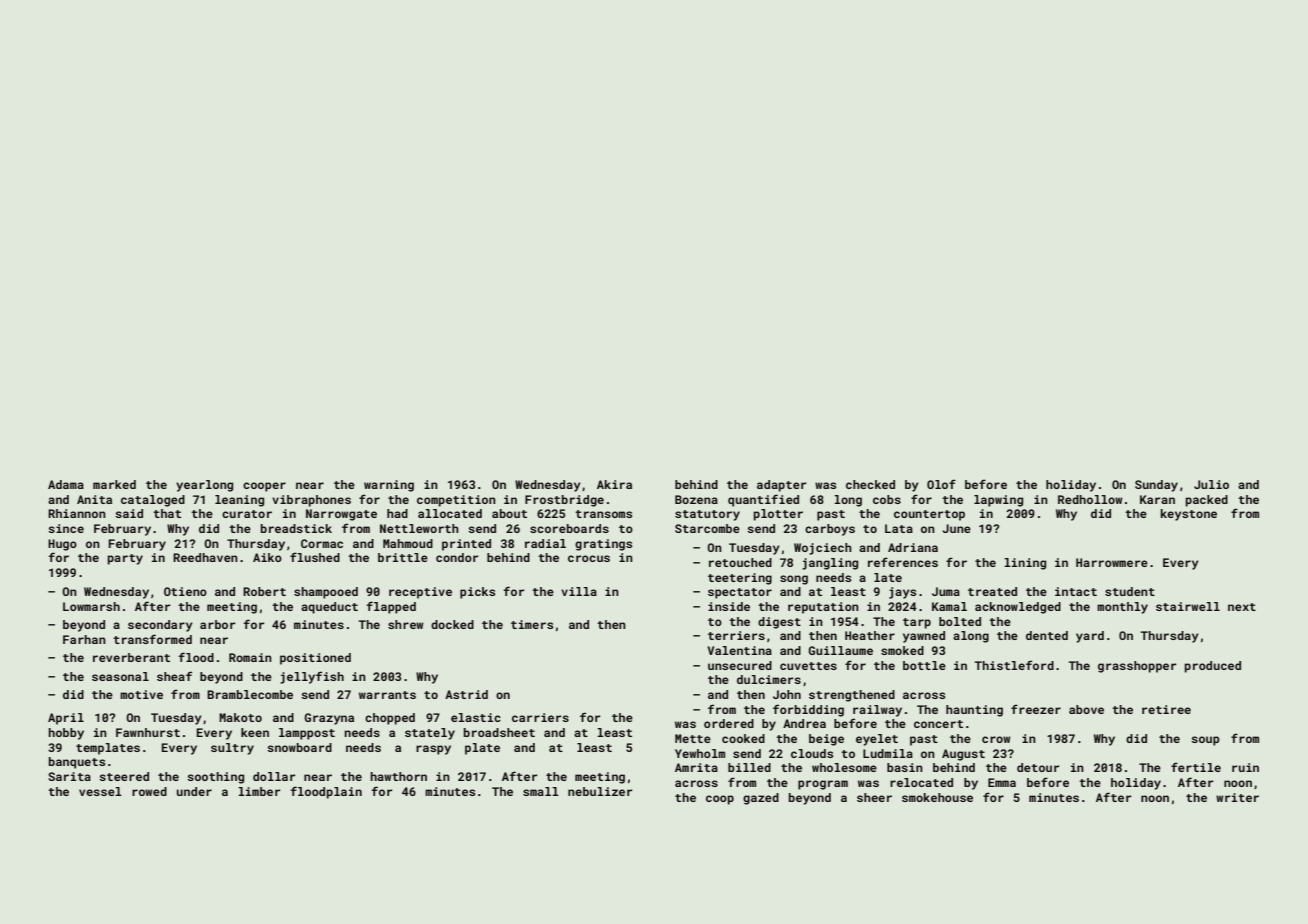 The width and height of the screenshot is (1308, 924). I want to click on digest, so click(779, 623).
